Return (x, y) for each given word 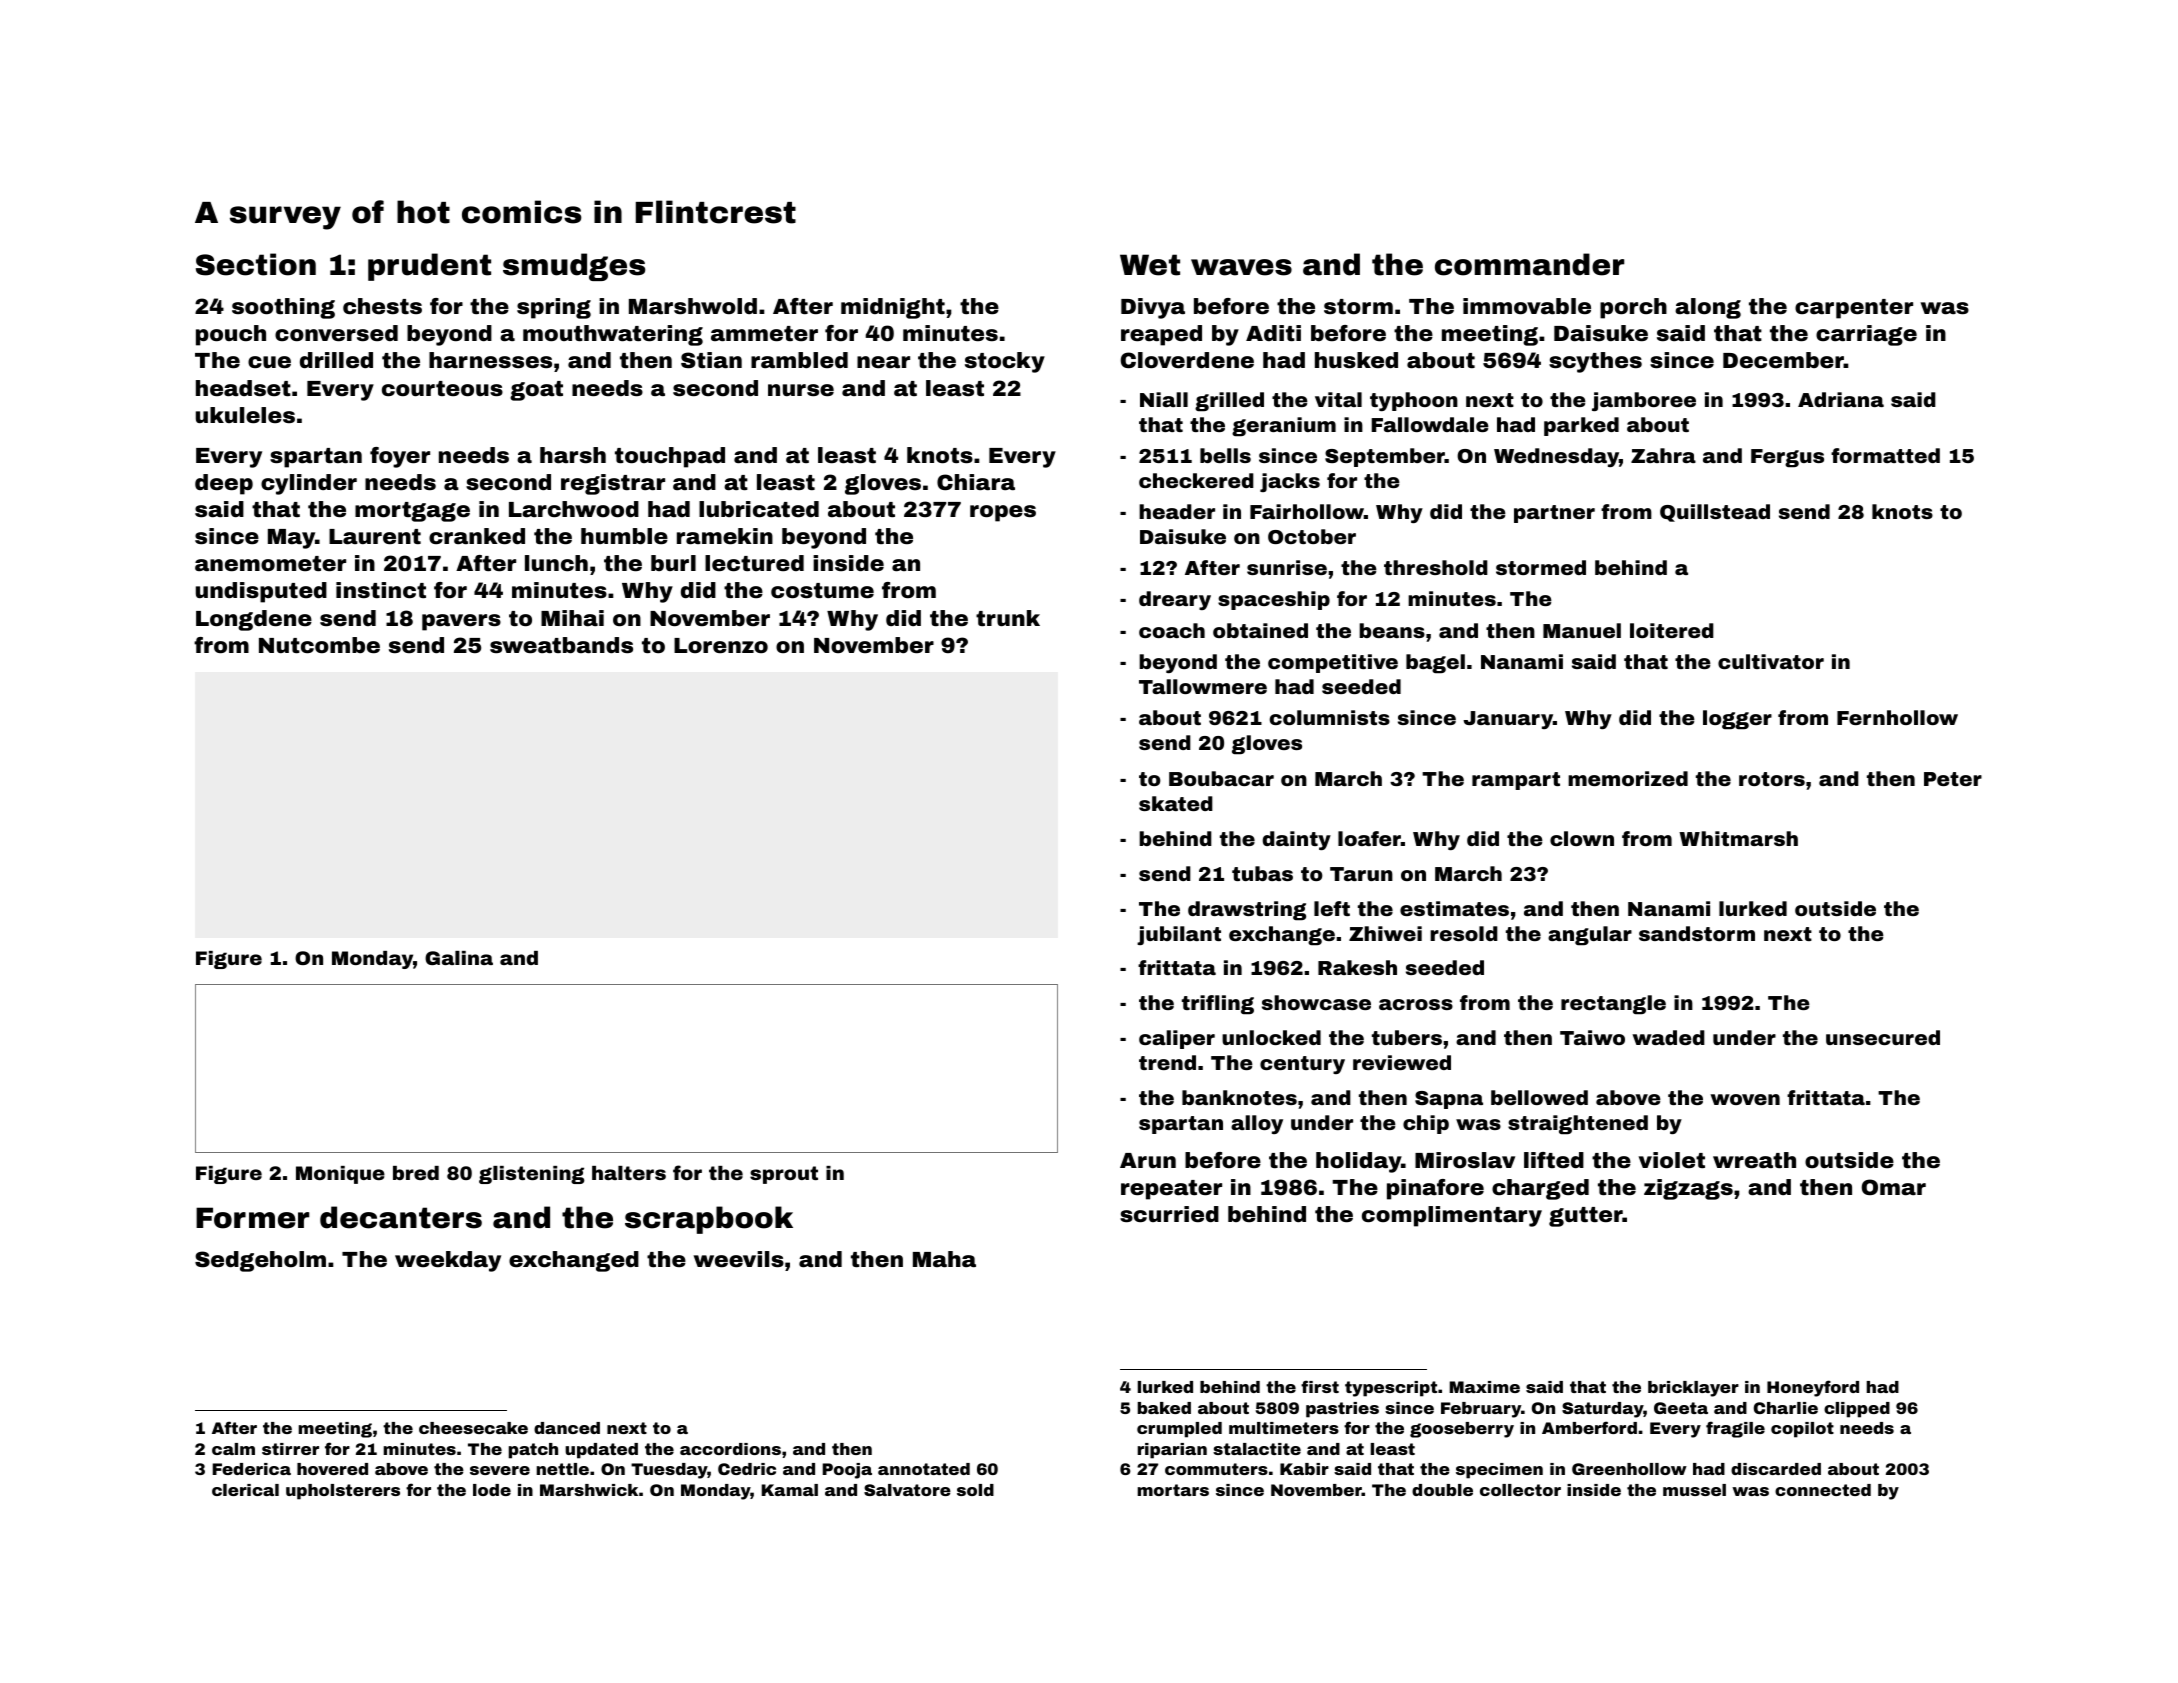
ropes (1003, 513)
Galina (459, 958)
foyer (400, 457)
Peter (1953, 779)
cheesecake (473, 1428)
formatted (1885, 455)
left (1332, 908)
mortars (1173, 1490)
